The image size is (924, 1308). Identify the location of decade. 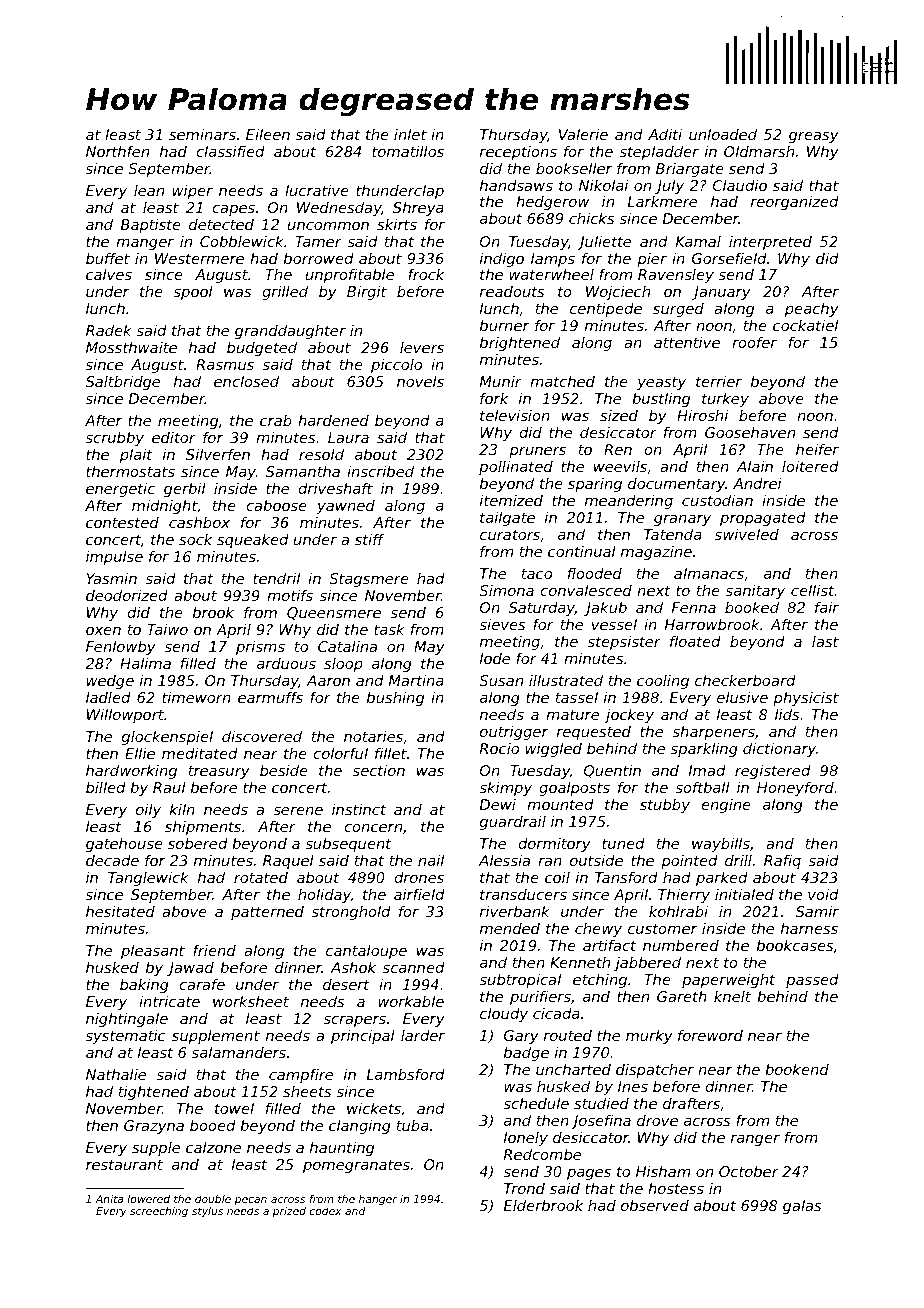
(112, 860).
